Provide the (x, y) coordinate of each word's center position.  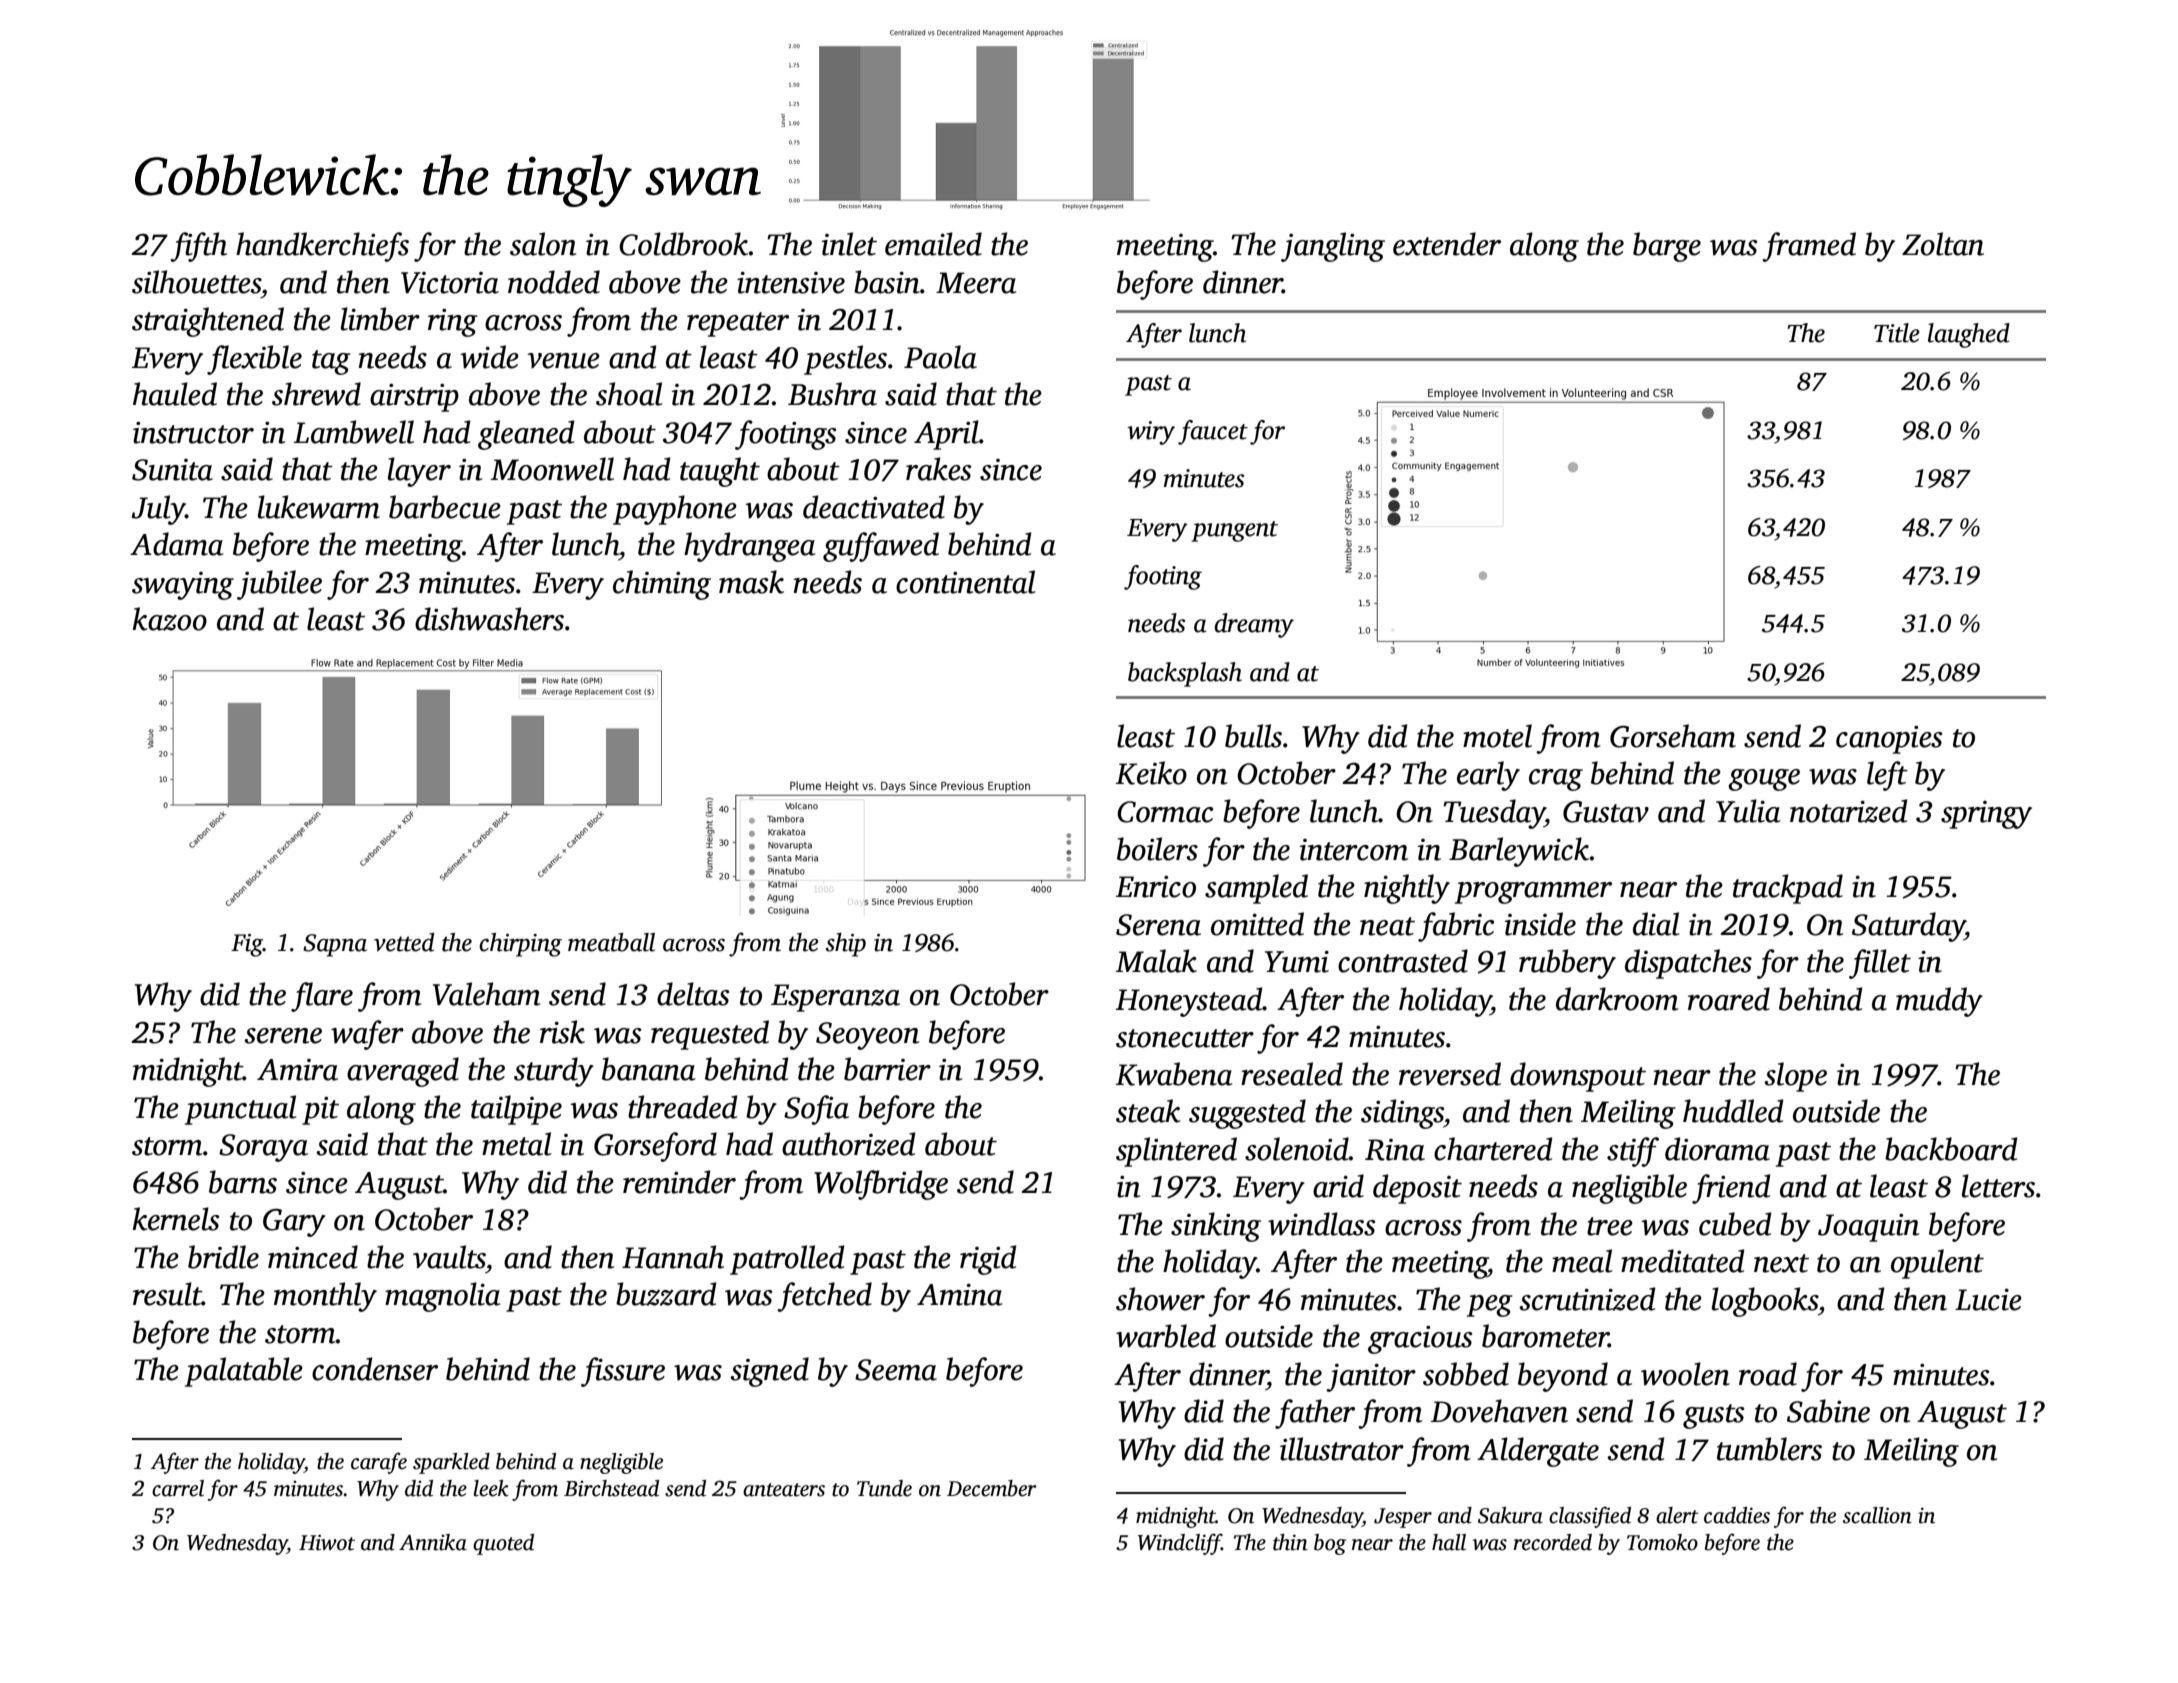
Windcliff (1179, 1544)
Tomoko (1662, 1542)
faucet (1213, 432)
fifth (198, 247)
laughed (1969, 335)
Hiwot (327, 1542)
